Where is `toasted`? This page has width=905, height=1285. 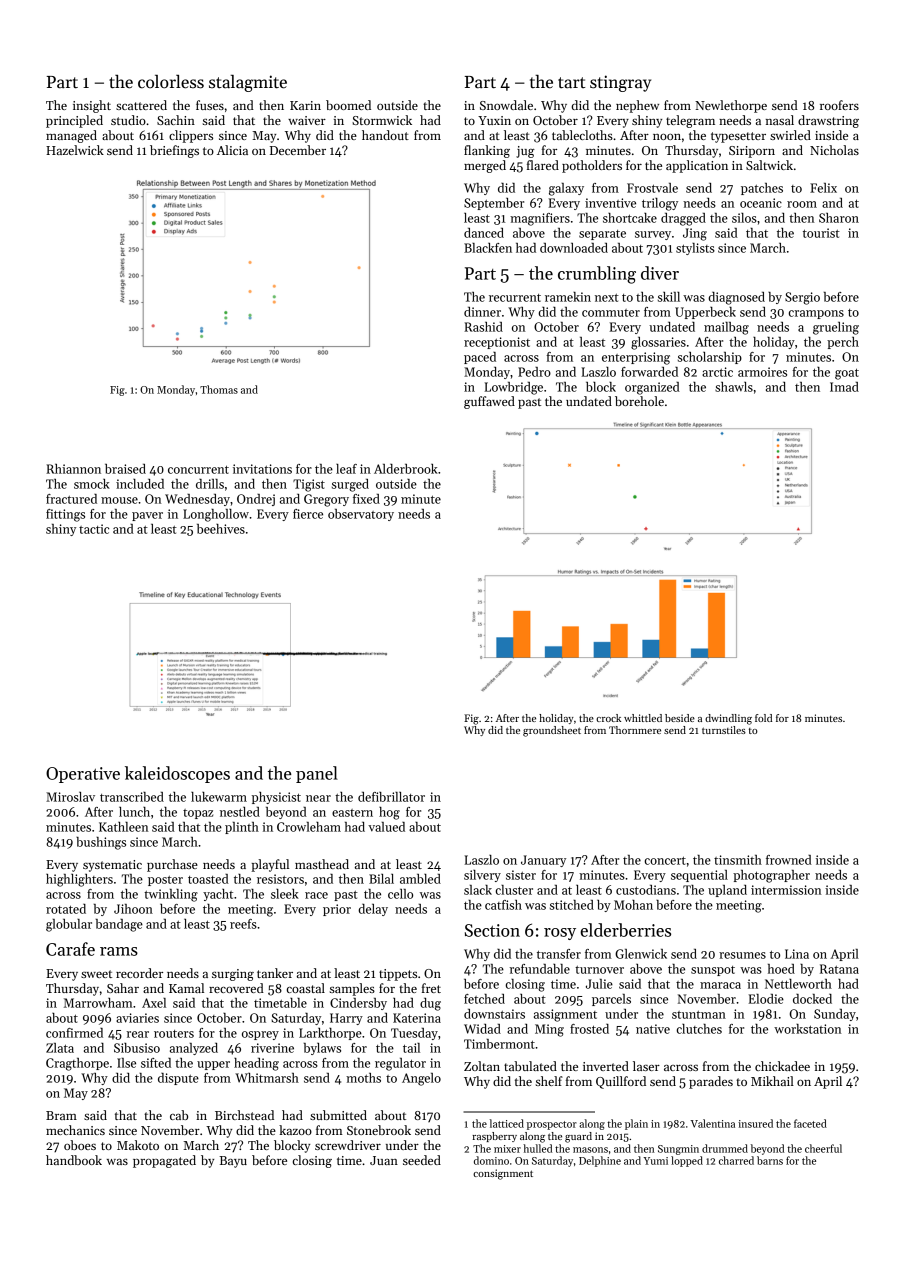 toasted is located at coordinates (208, 879).
